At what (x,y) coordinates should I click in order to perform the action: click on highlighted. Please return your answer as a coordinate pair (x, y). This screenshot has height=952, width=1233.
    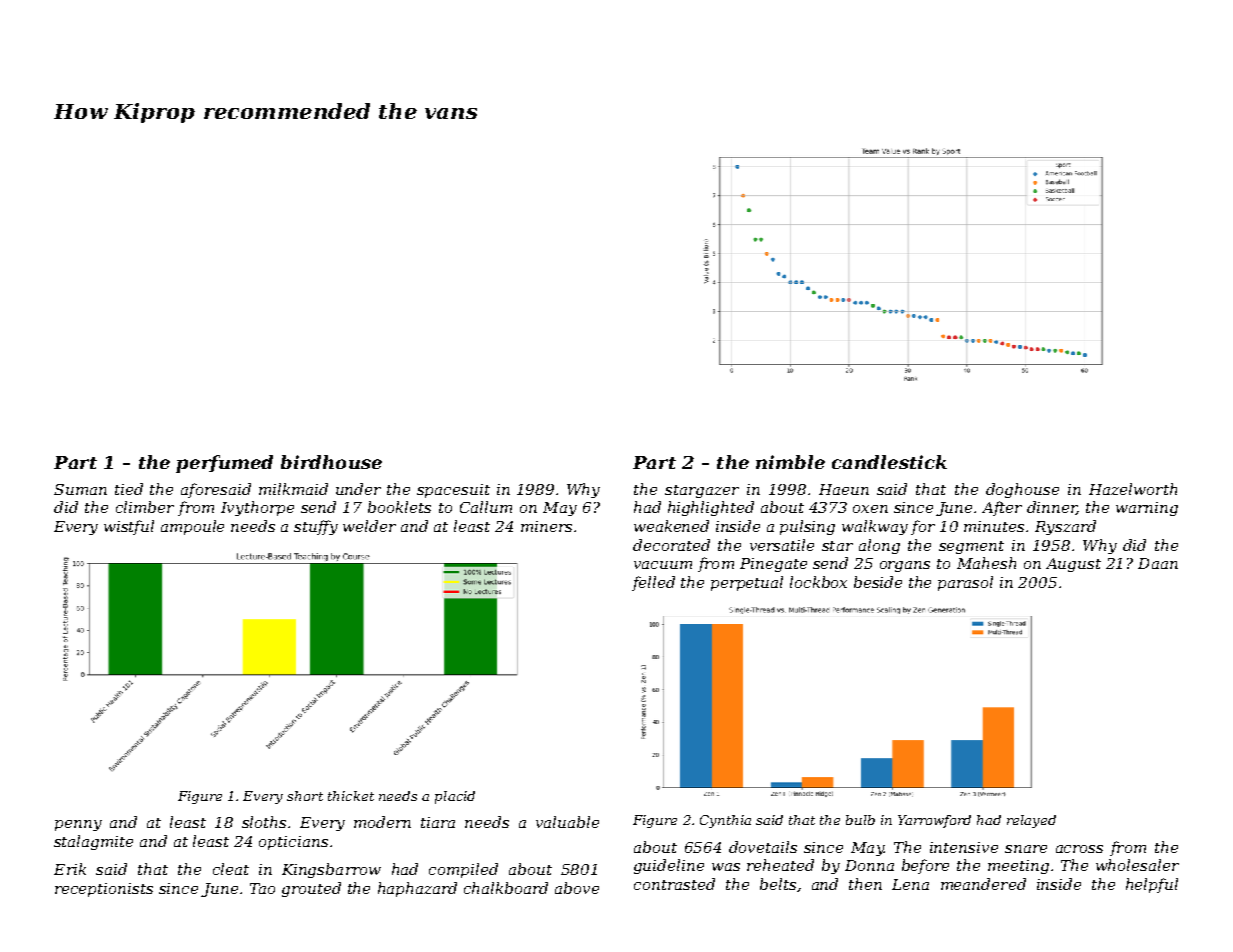
    Looking at the image, I should click on (711, 508).
